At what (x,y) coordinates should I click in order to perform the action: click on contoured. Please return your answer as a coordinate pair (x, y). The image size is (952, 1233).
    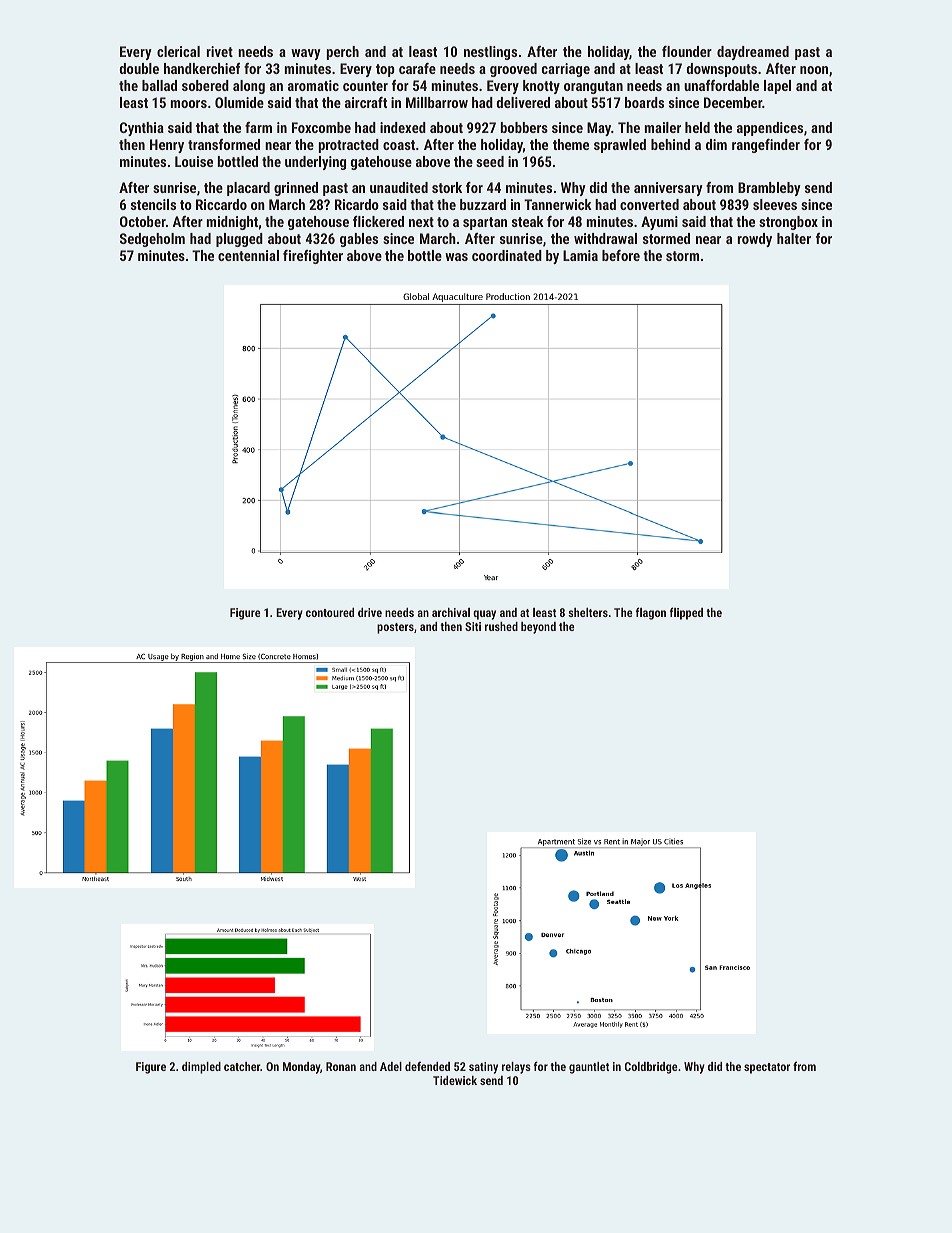
    Looking at the image, I should click on (330, 612).
